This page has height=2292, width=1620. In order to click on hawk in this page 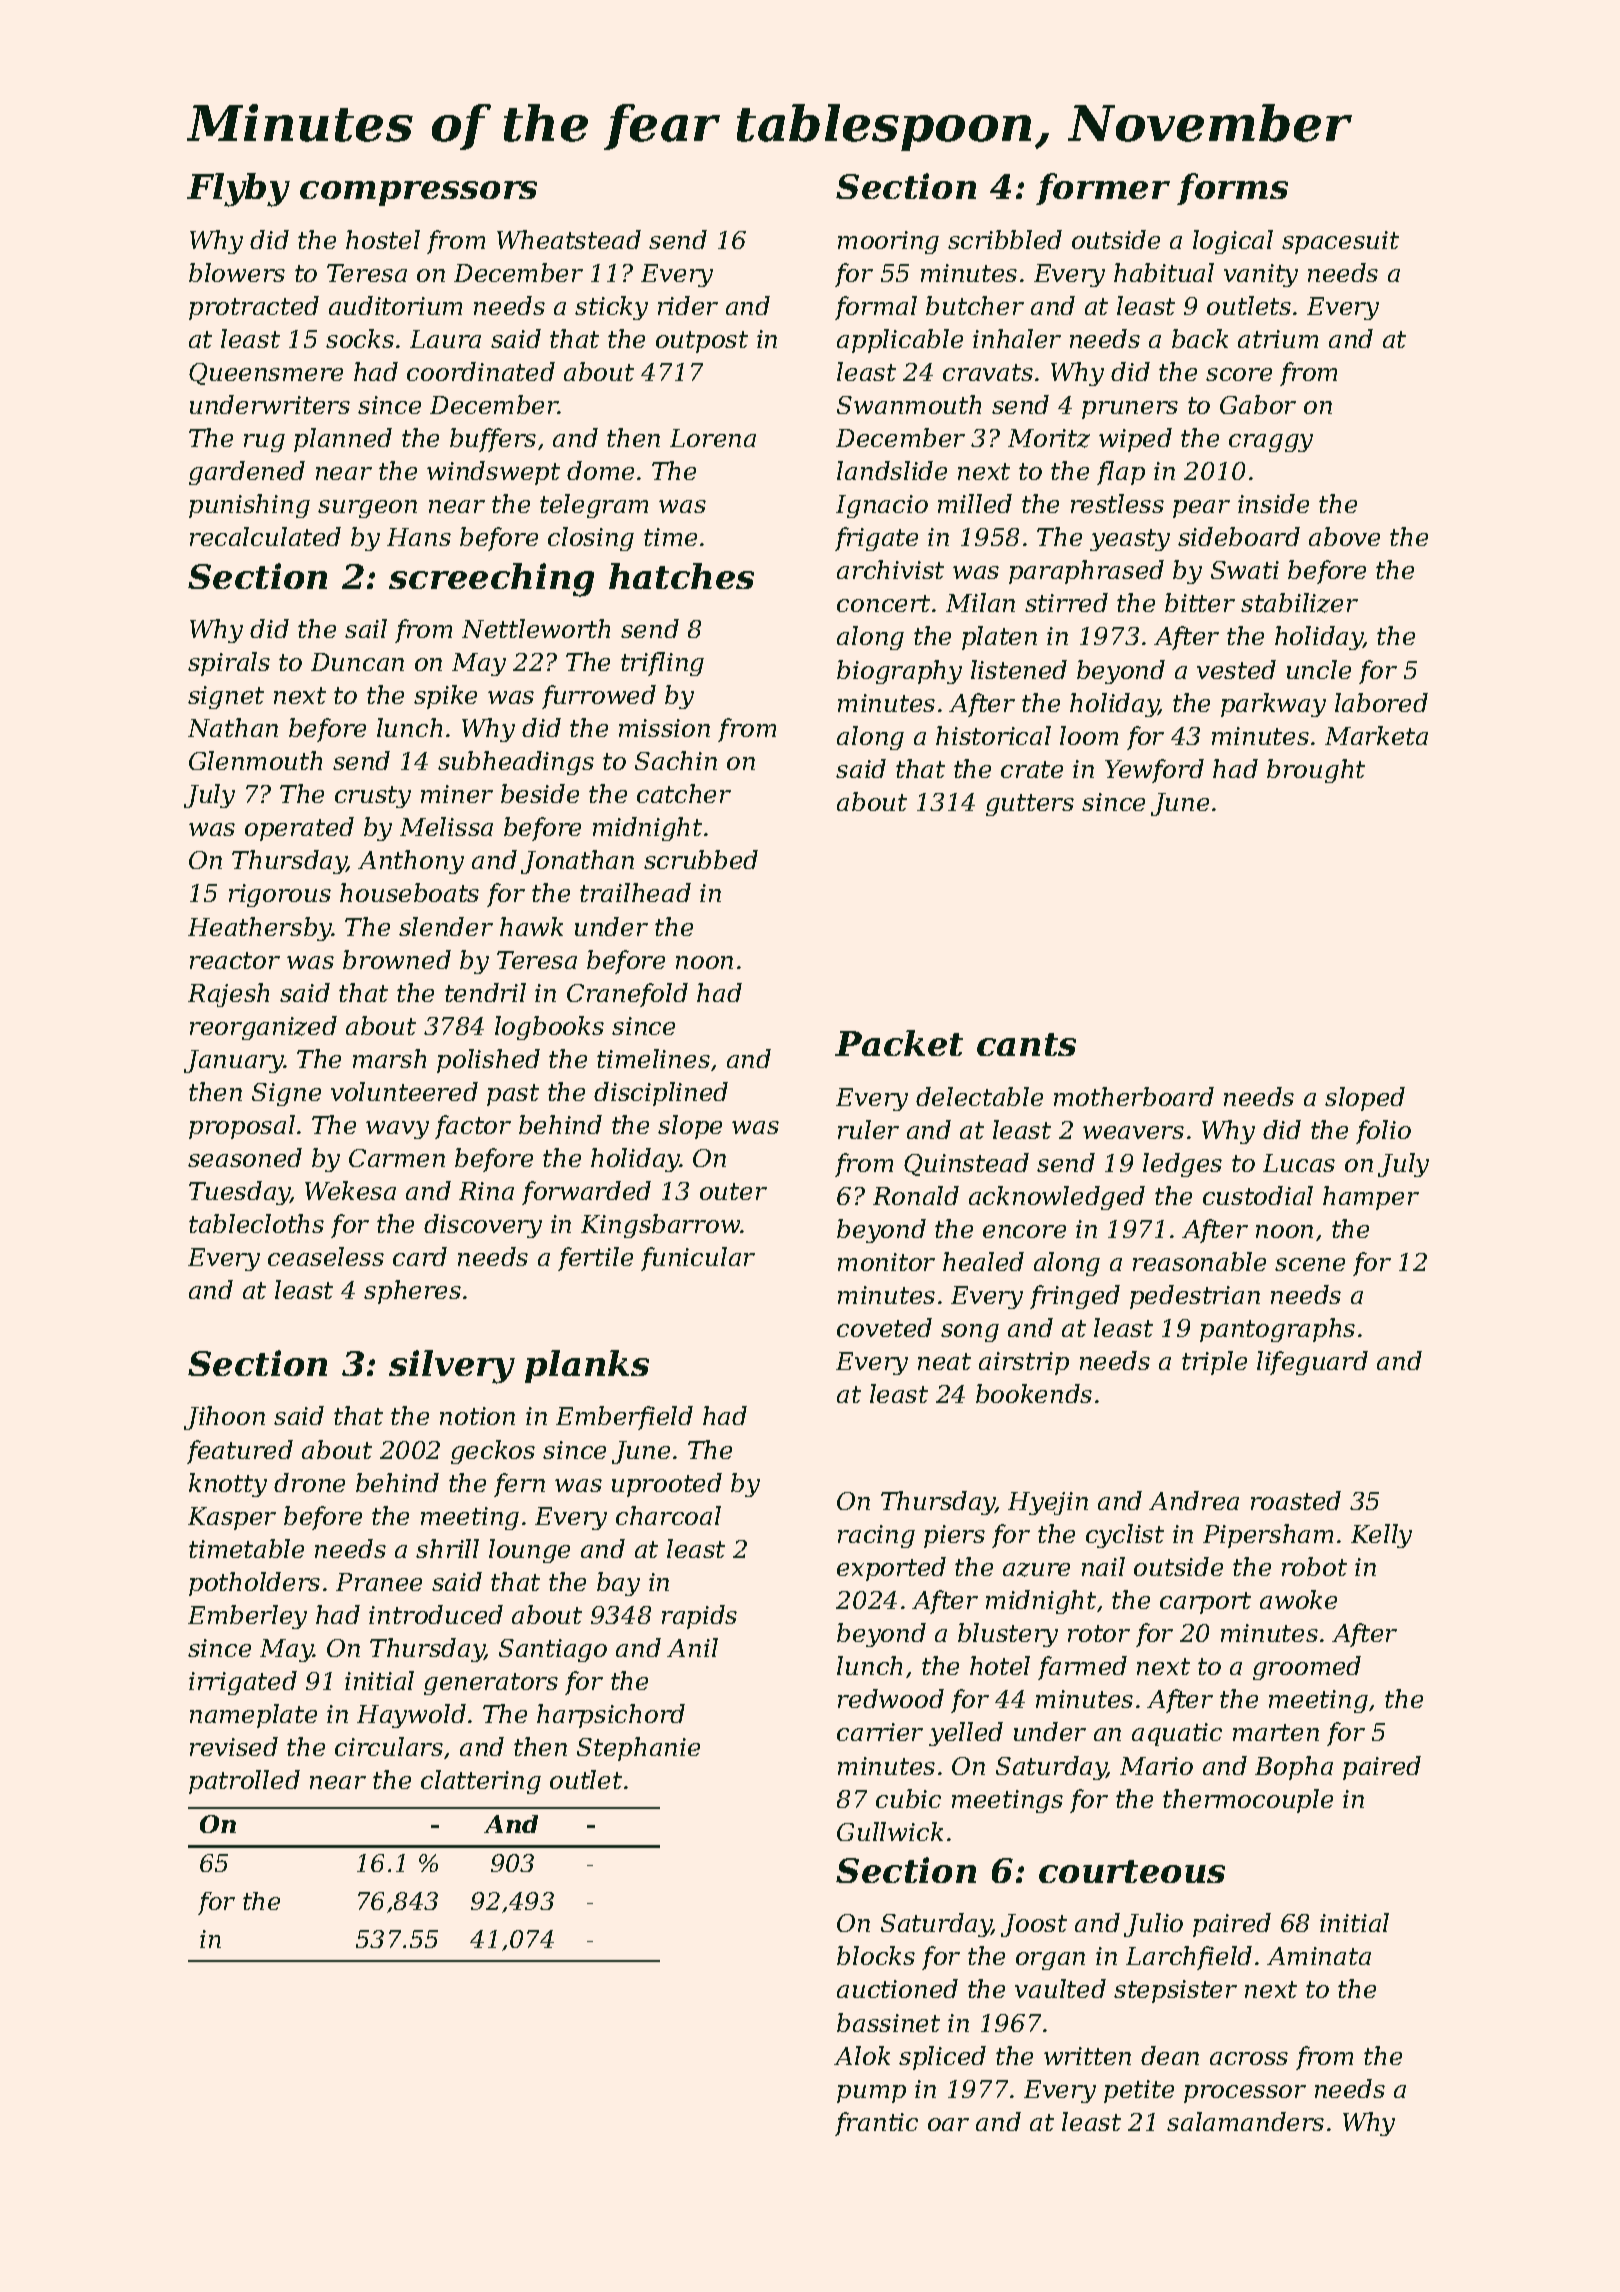, I will do `click(531, 926)`.
